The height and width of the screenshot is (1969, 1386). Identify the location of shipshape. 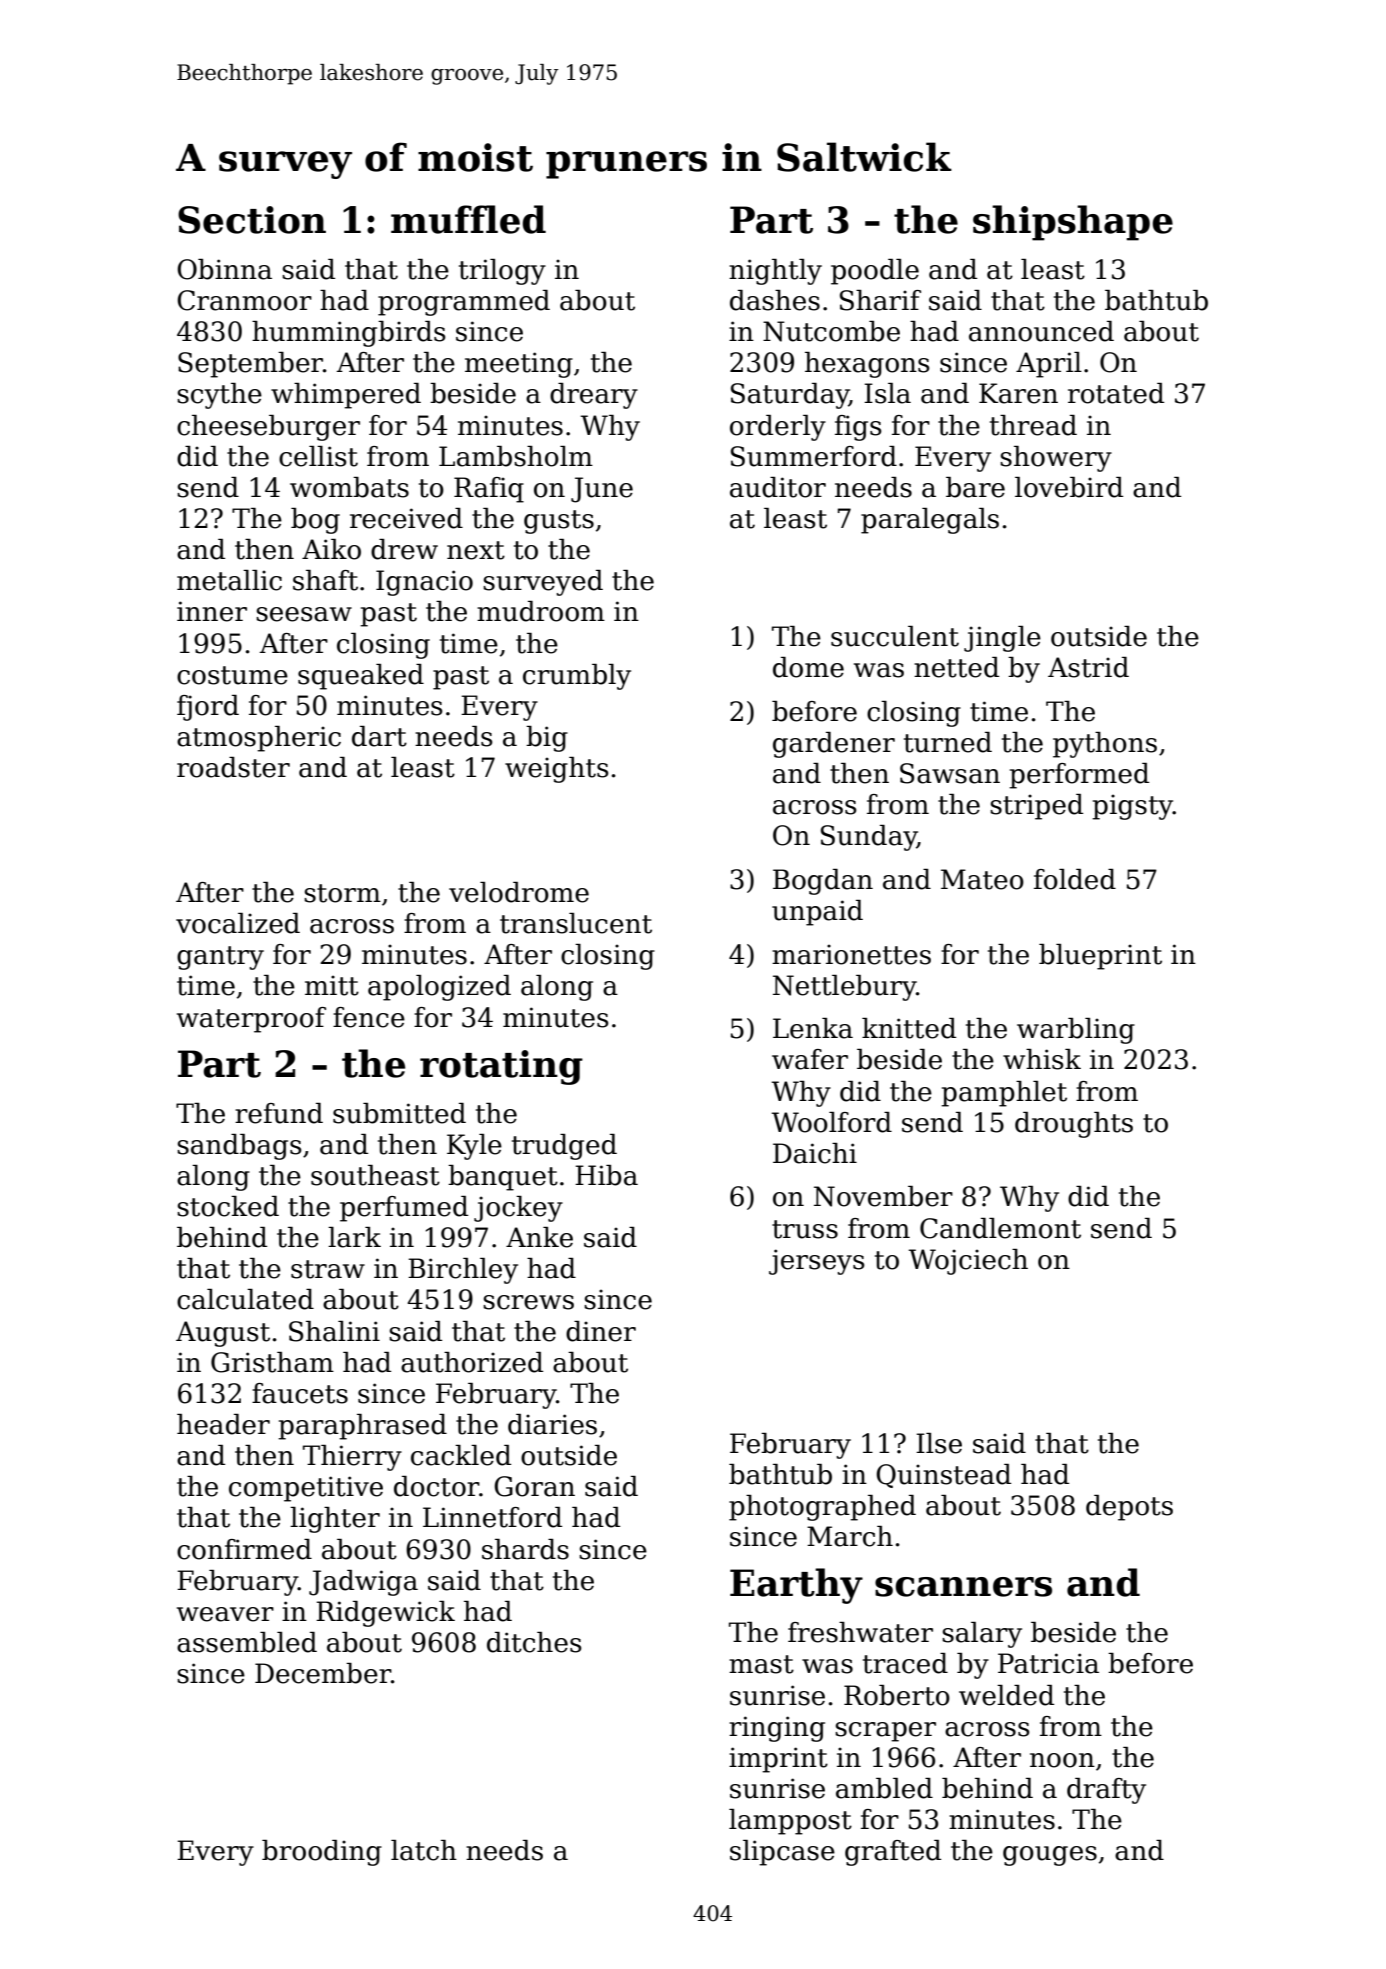
(1073, 223).
